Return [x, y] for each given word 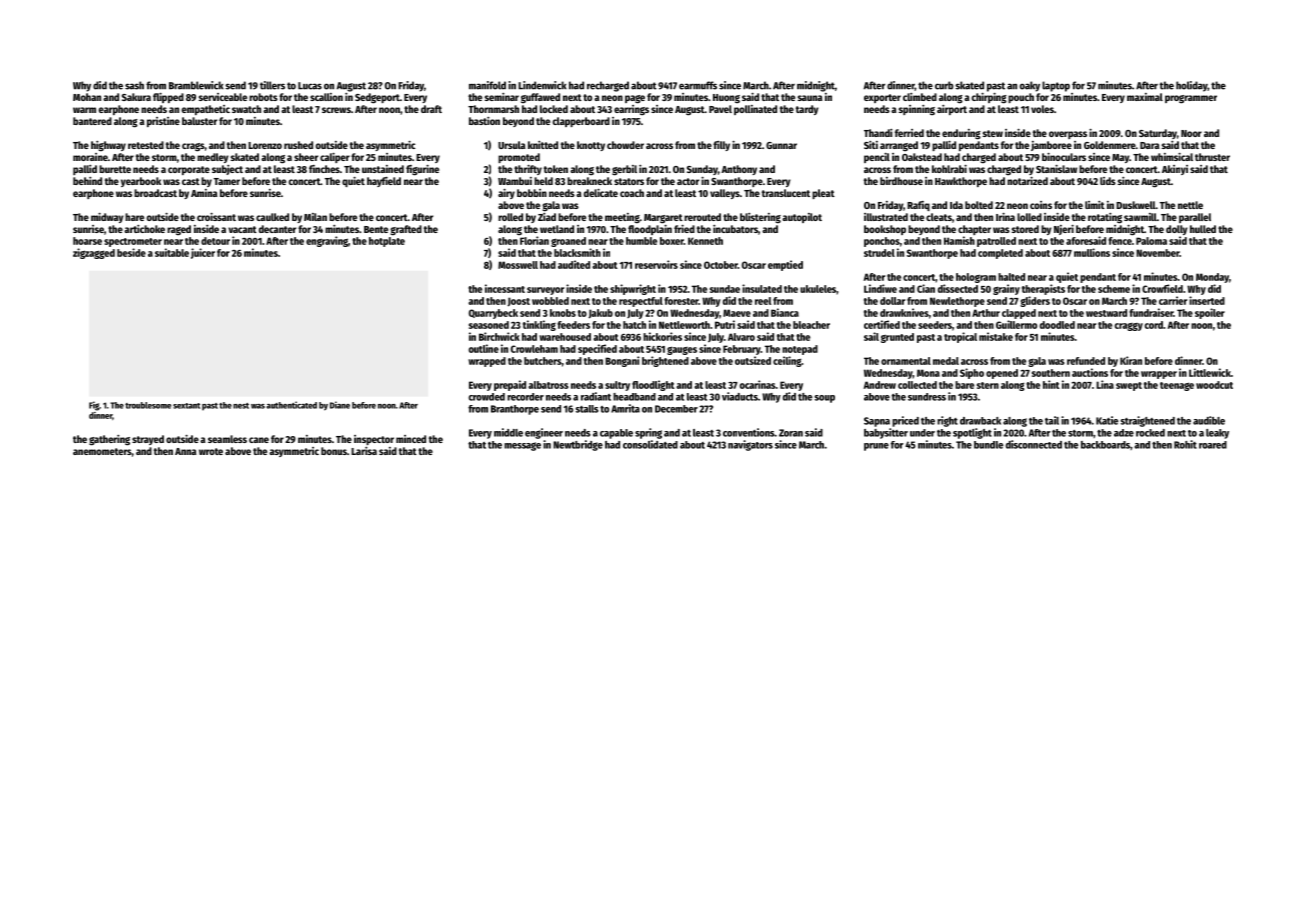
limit [1095, 205]
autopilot [802, 218]
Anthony [739, 170]
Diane [340, 405]
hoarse [87, 241]
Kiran [1131, 360]
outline [484, 348]
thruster [1212, 157]
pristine [163, 122]
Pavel [720, 109]
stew [993, 133]
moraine [90, 157]
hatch [634, 325]
